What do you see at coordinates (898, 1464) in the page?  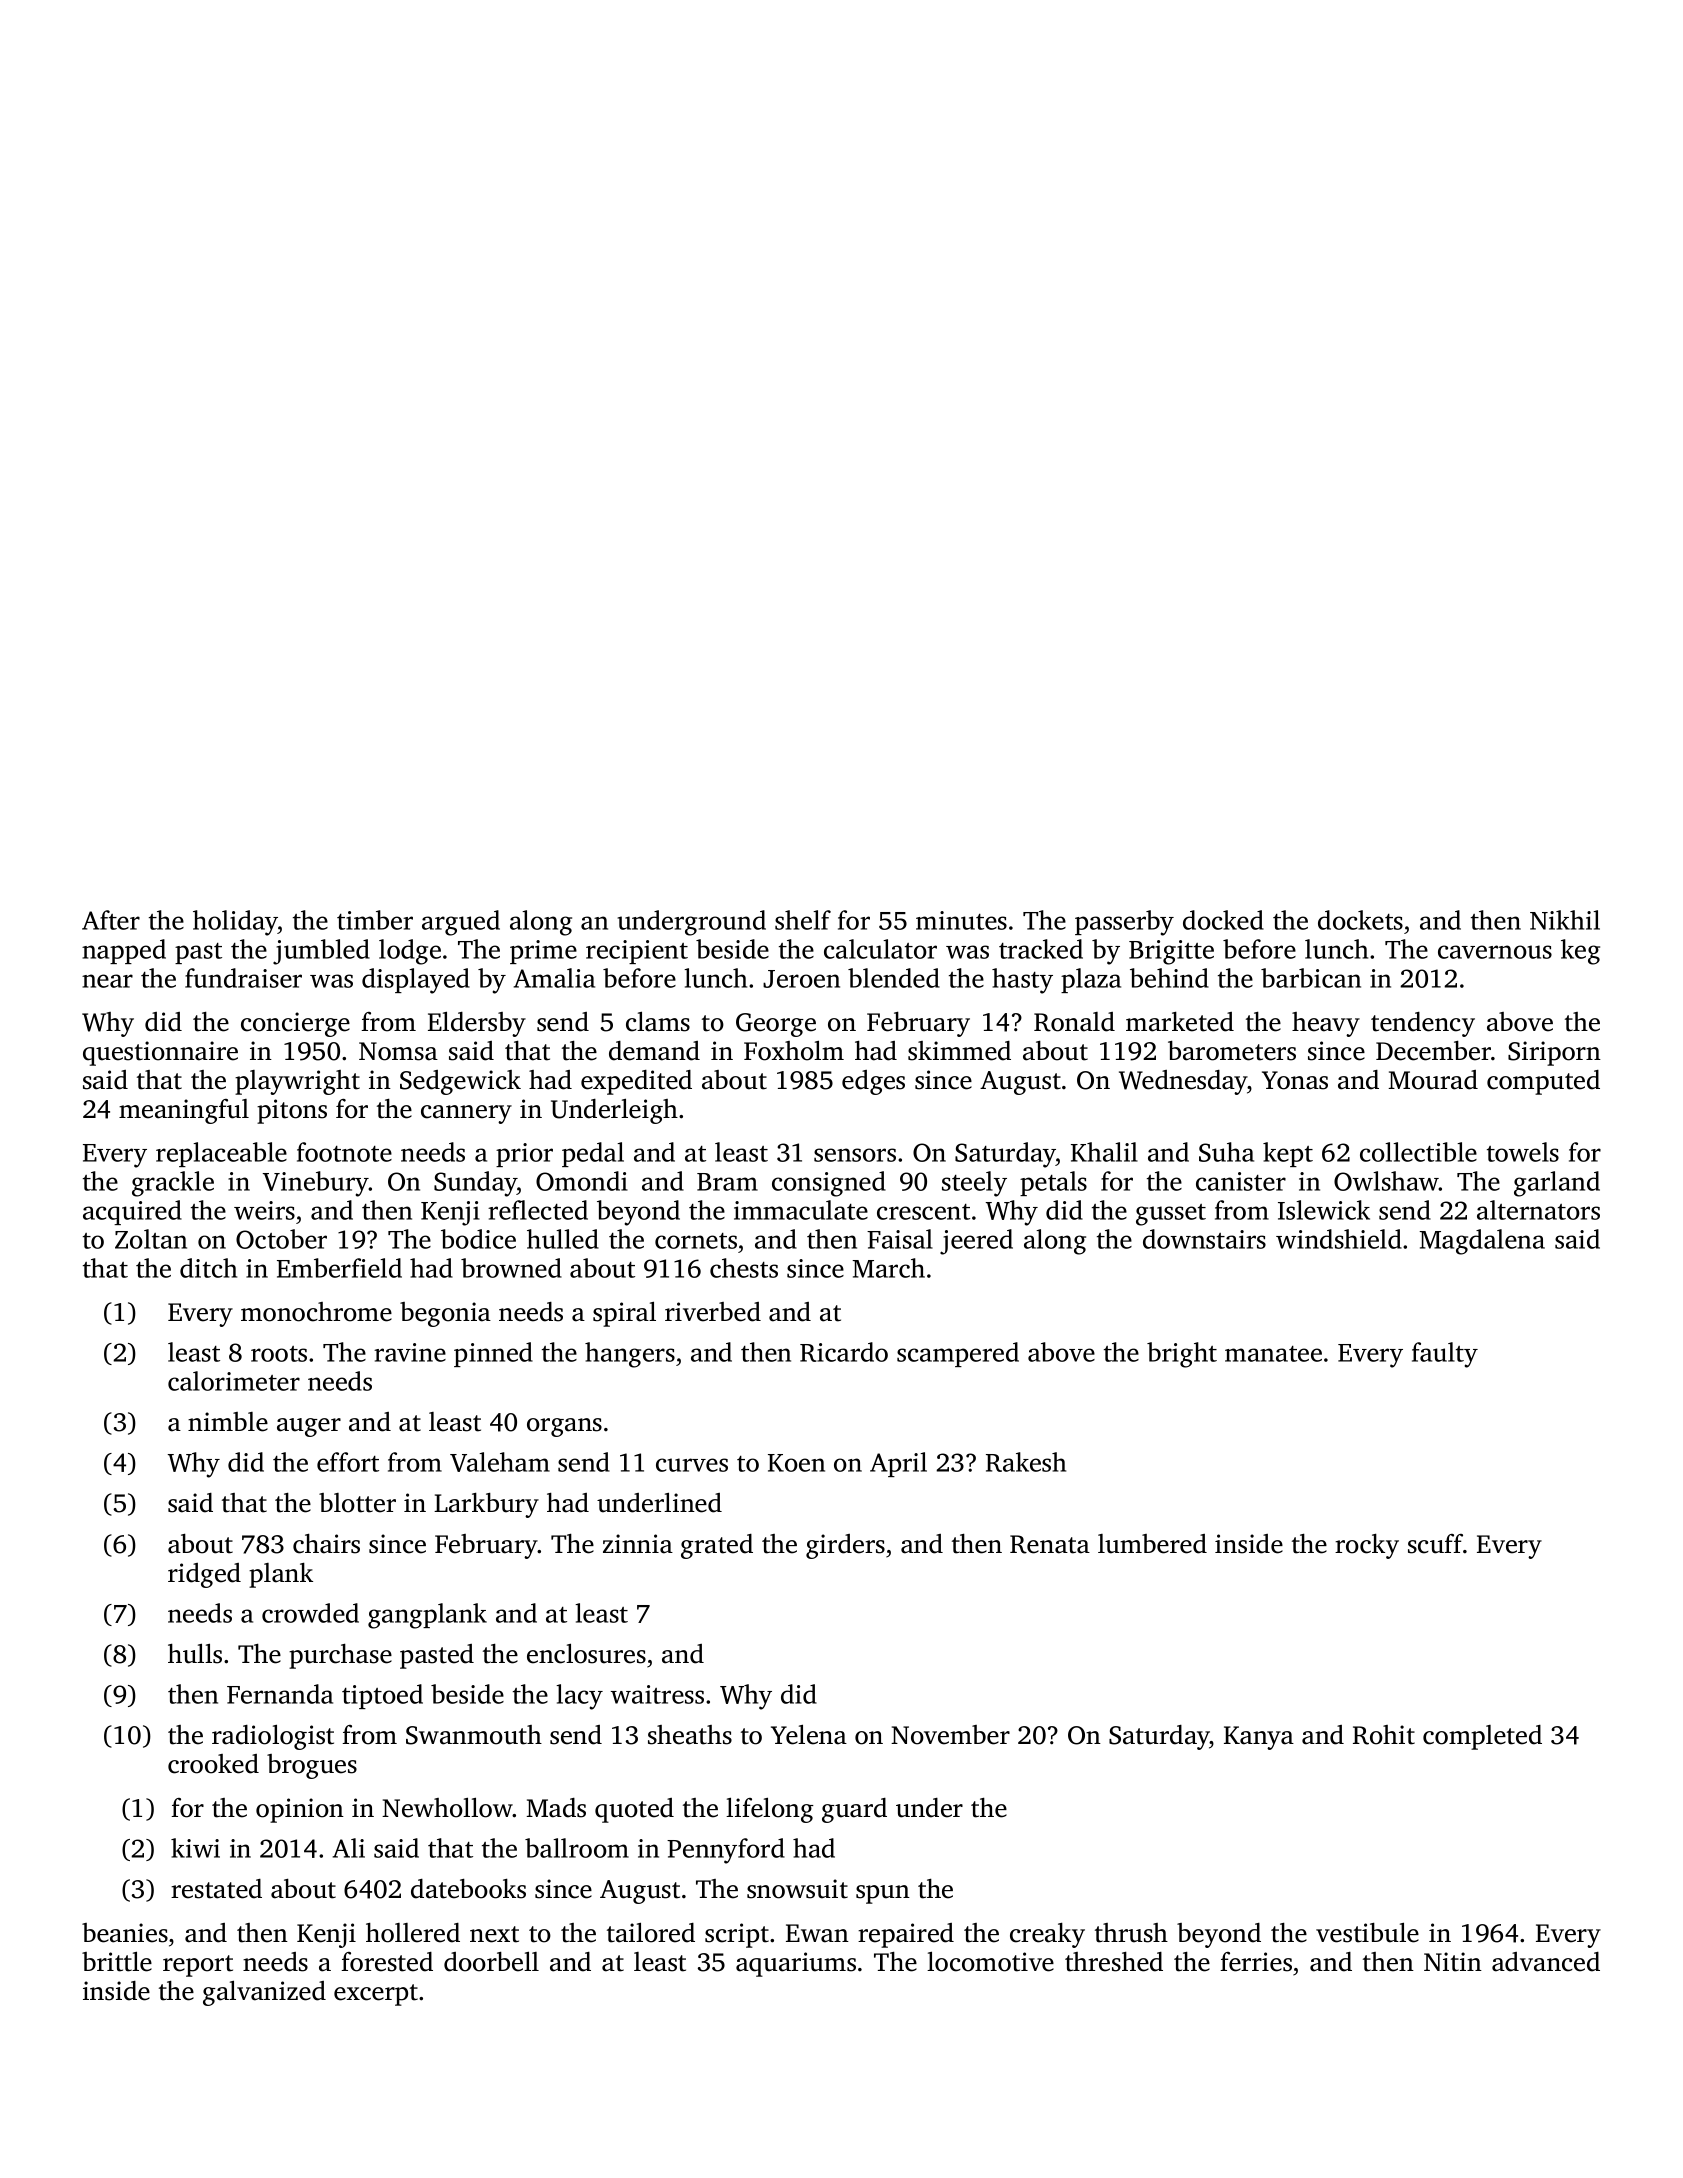 I see `April` at bounding box center [898, 1464].
